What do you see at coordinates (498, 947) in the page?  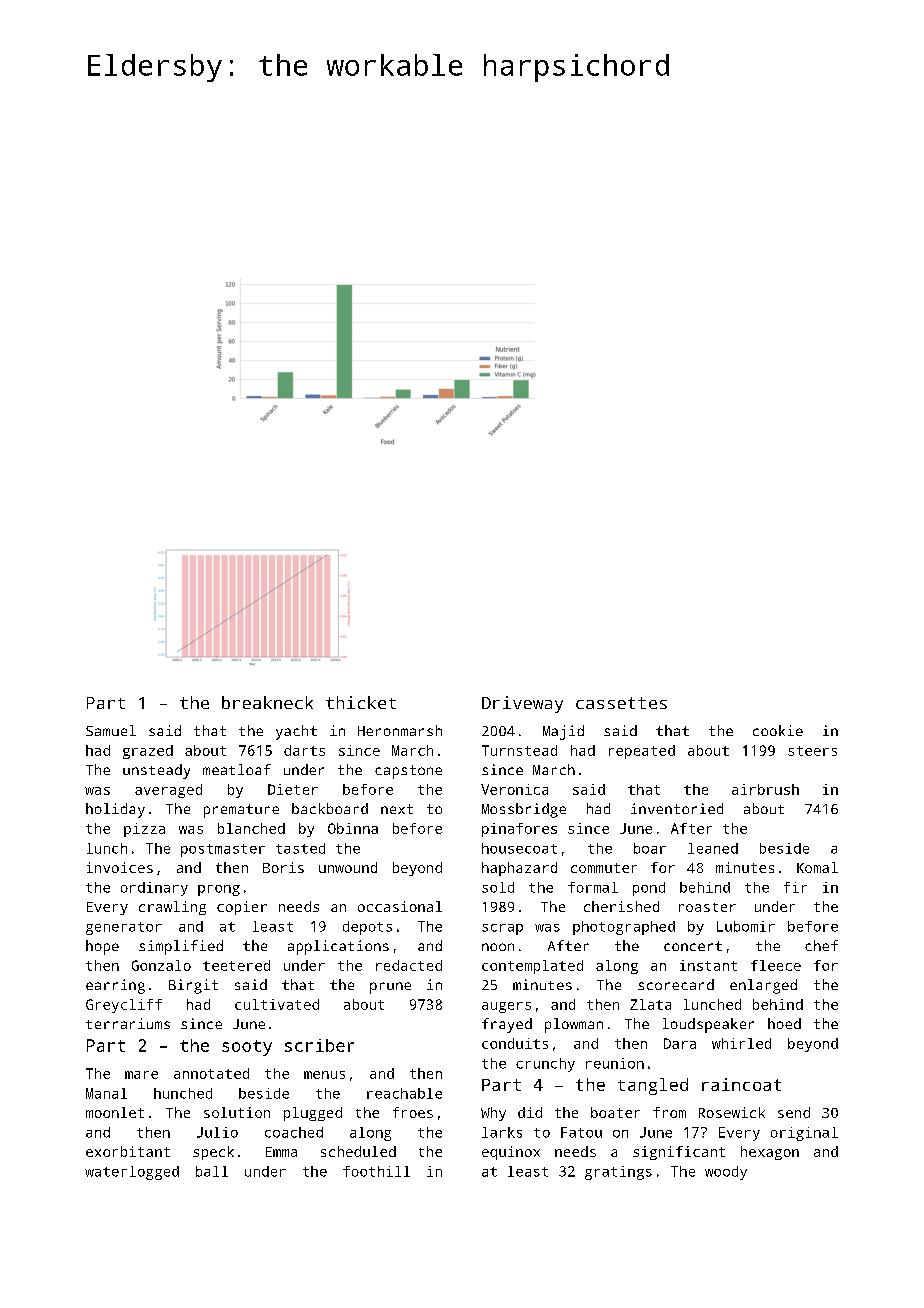 I see `noon` at bounding box center [498, 947].
